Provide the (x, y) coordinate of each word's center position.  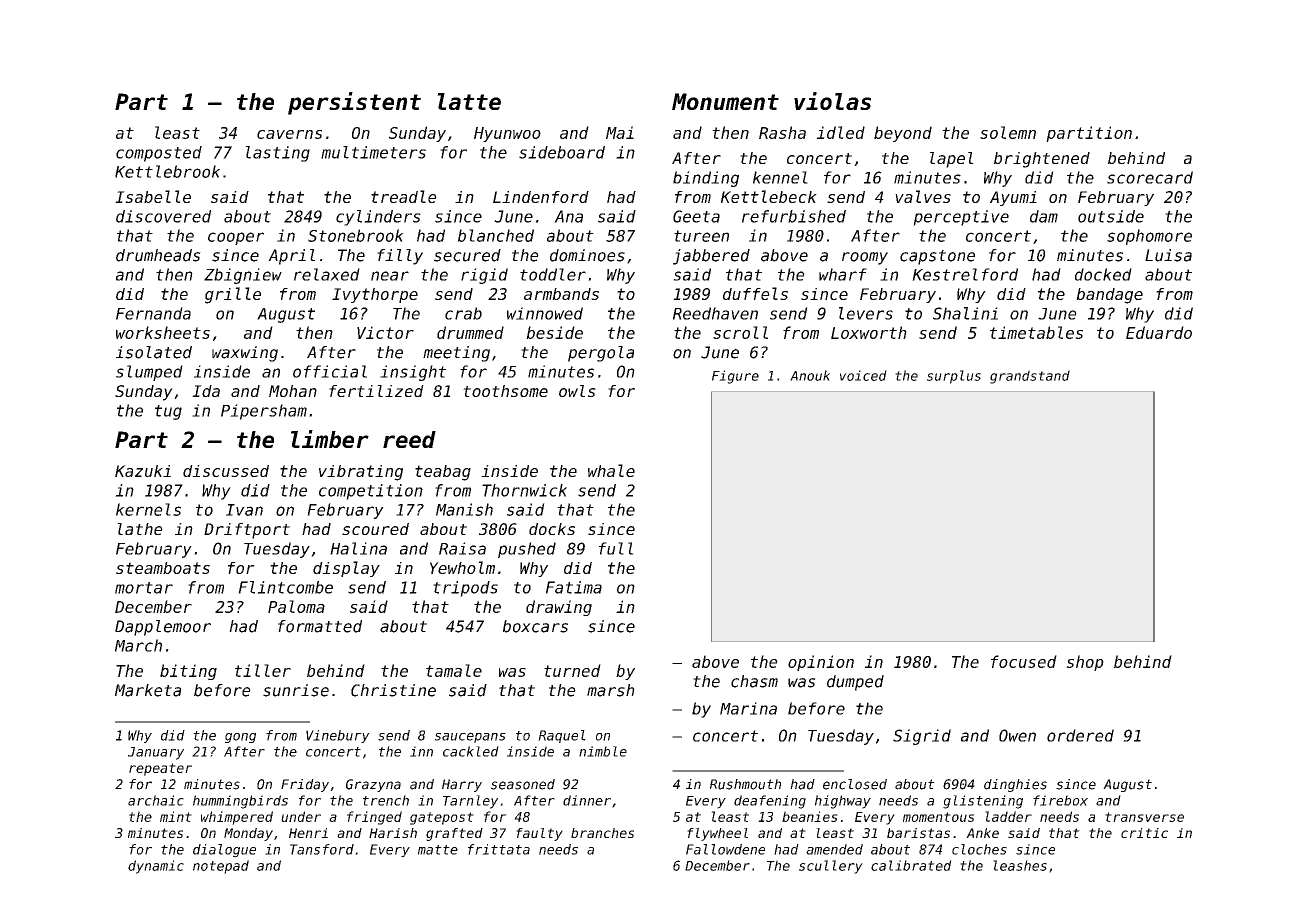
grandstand (1030, 377)
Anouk (810, 375)
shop (1085, 663)
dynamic (156, 867)
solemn (1008, 132)
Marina (748, 708)
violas (832, 101)
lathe (140, 529)
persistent (354, 103)
